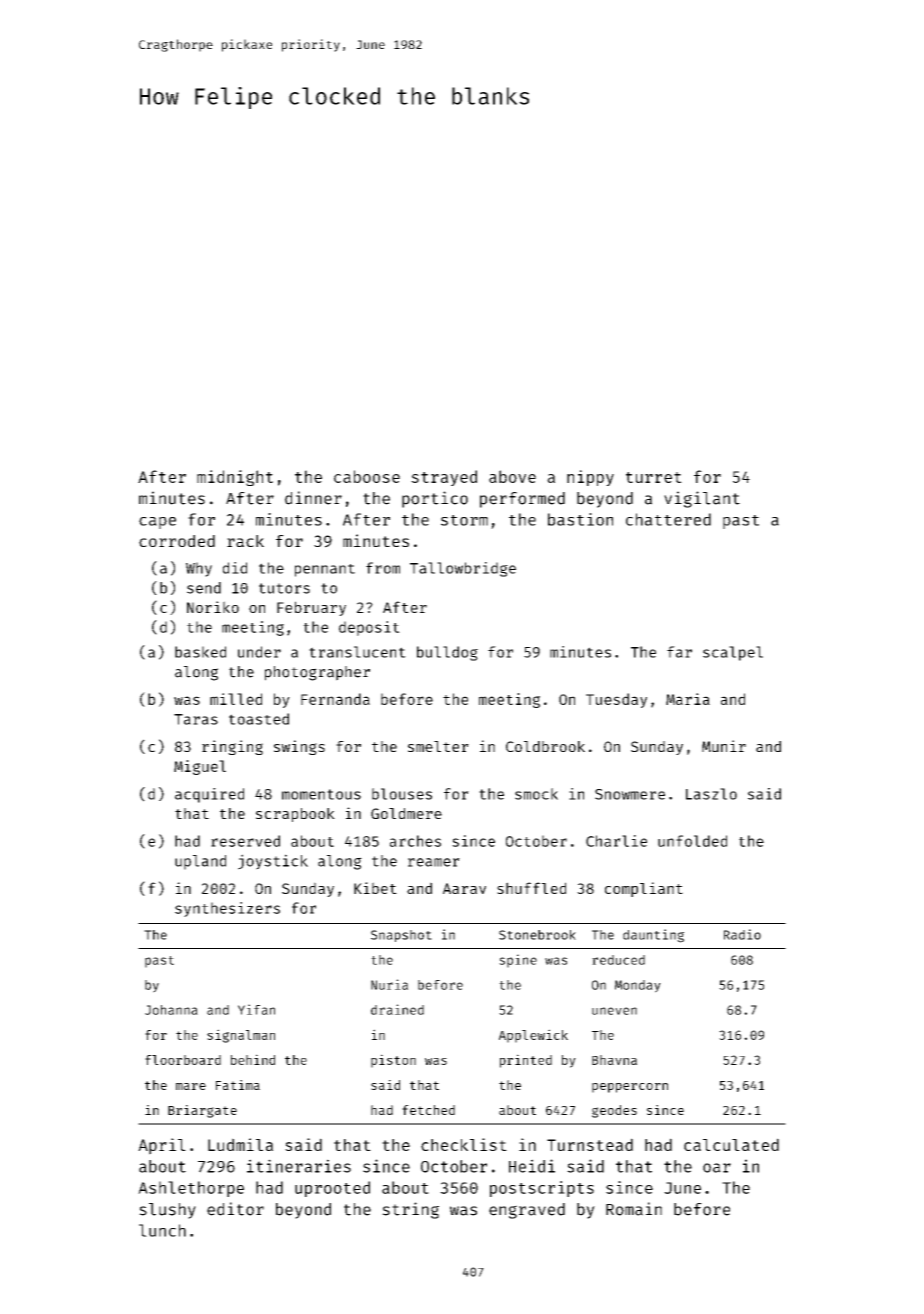 The height and width of the screenshot is (1314, 924). What do you see at coordinates (393, 1061) in the screenshot?
I see `piston` at bounding box center [393, 1061].
